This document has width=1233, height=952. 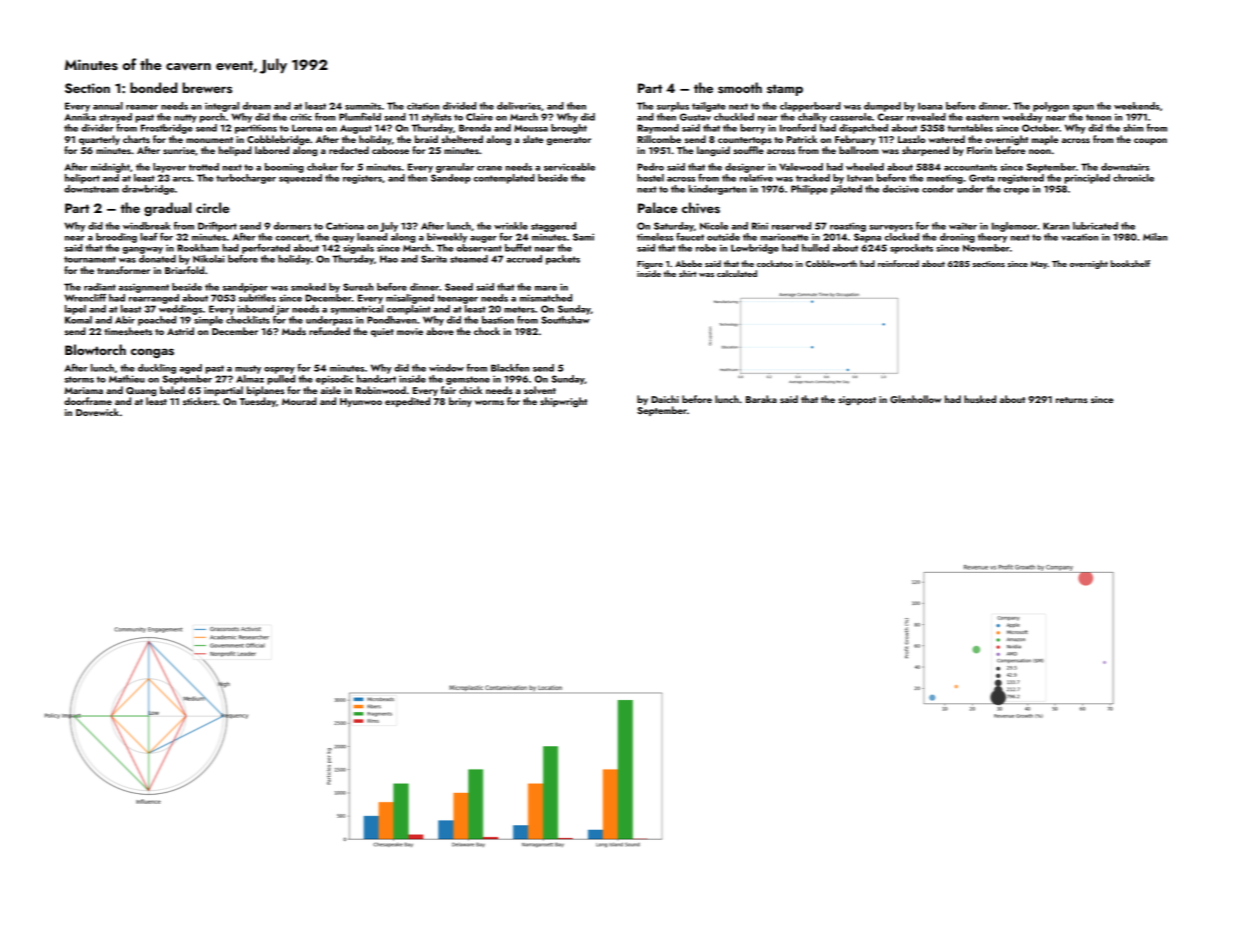 I want to click on shirt, so click(x=688, y=273).
